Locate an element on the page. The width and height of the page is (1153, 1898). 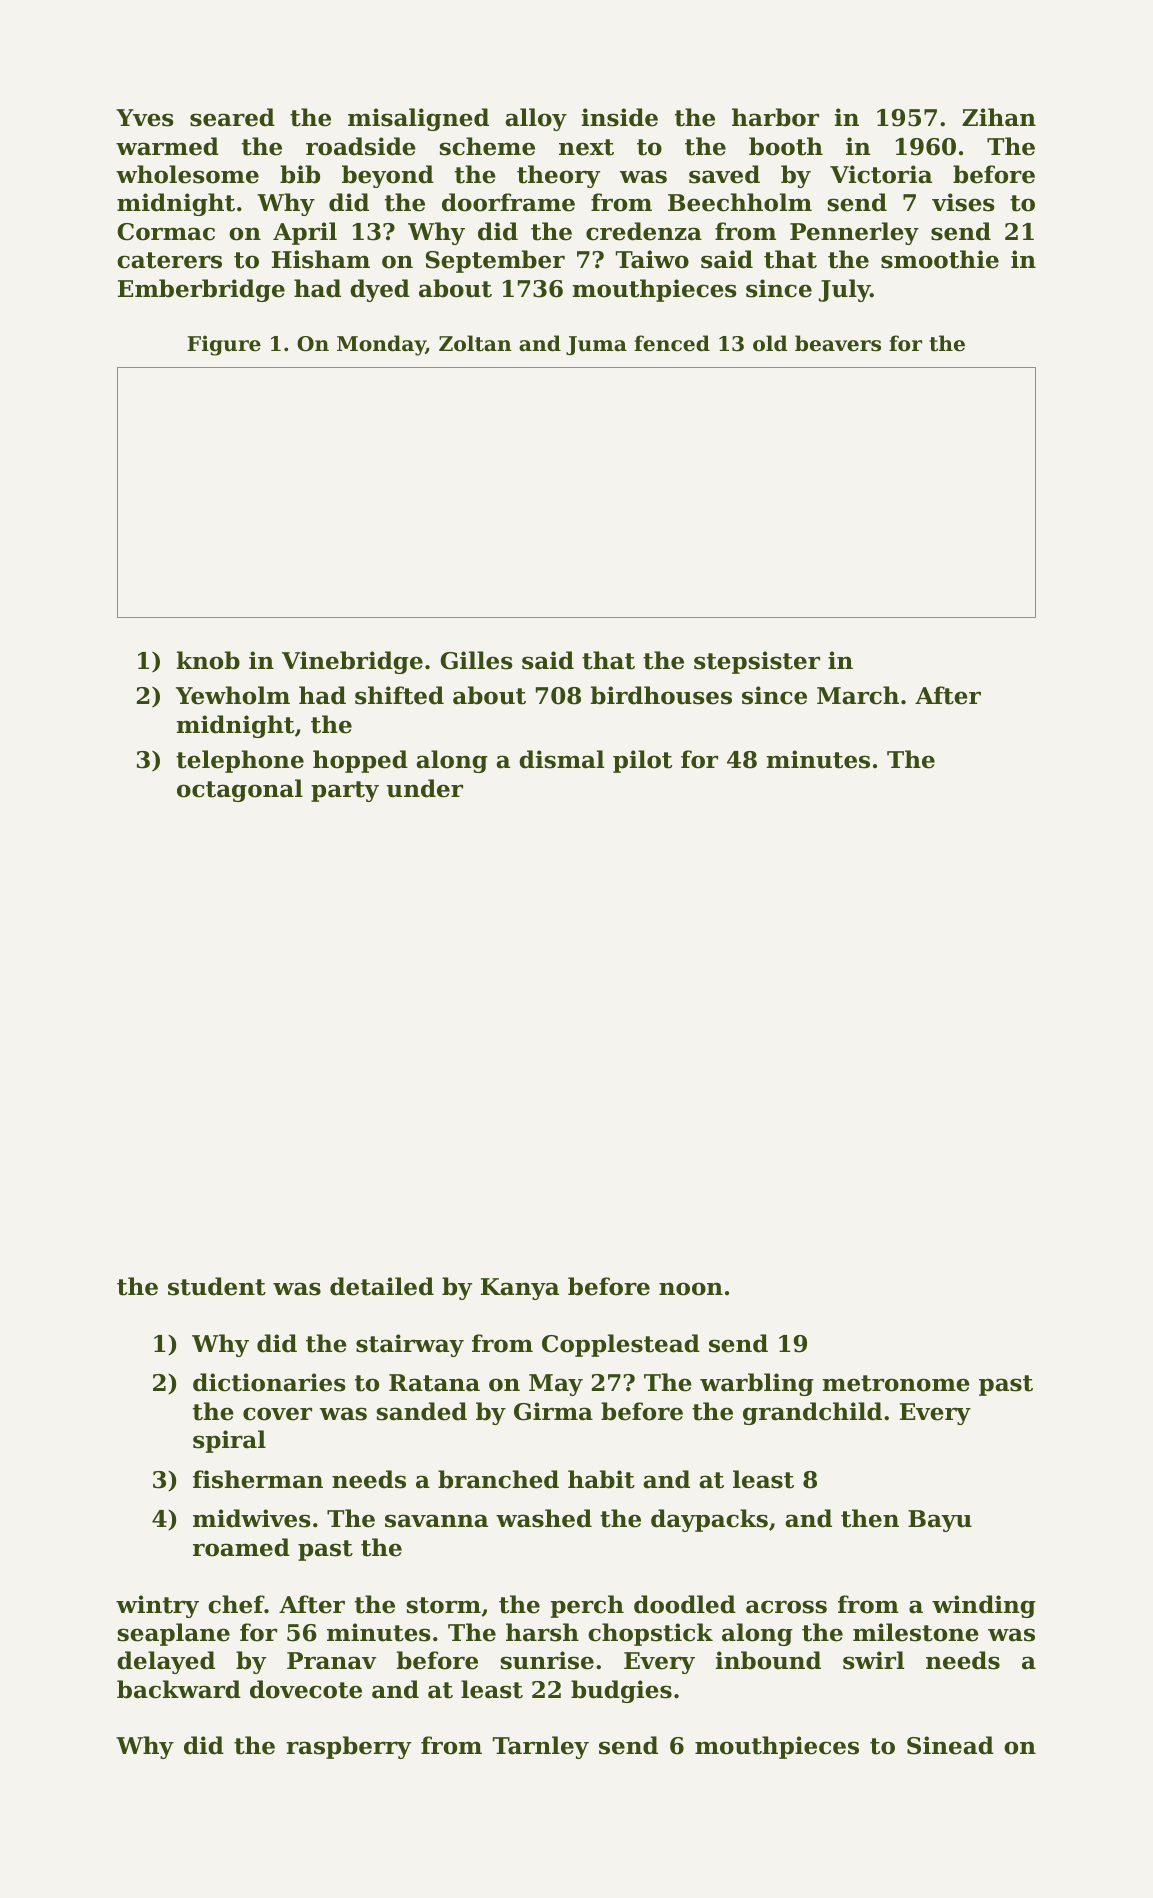
budgies is located at coordinates (621, 1691).
